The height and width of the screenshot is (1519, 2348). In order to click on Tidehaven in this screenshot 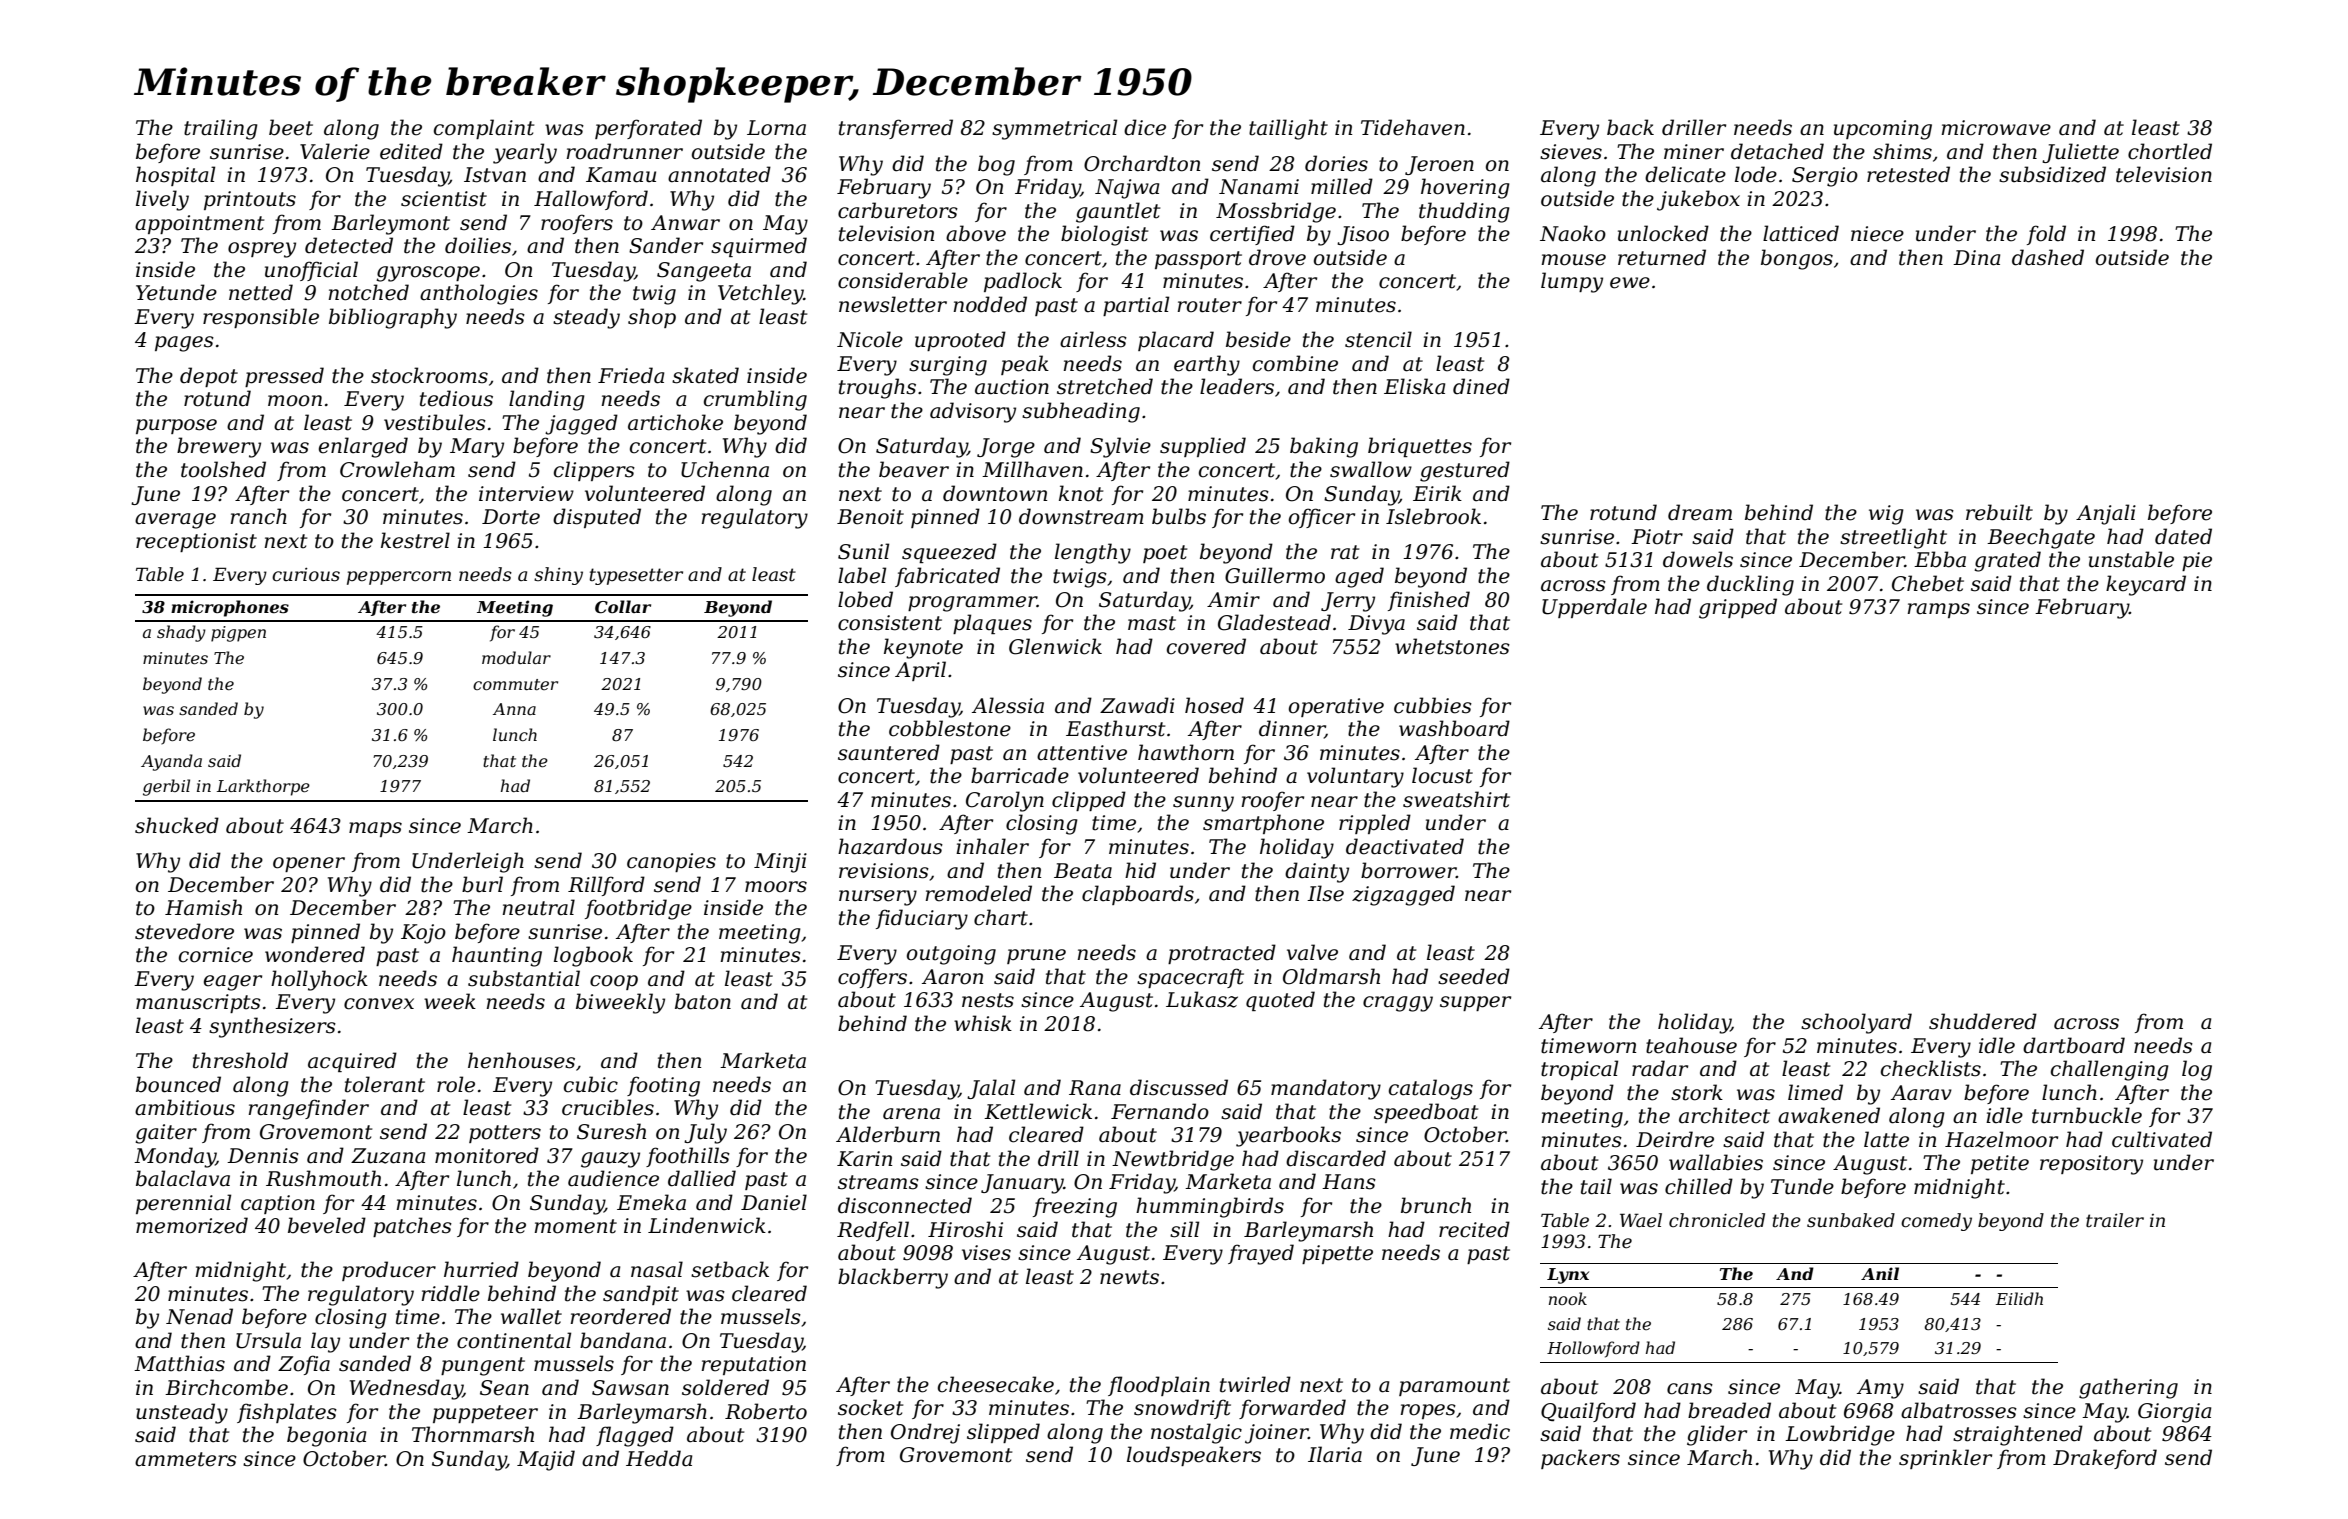, I will do `click(1413, 127)`.
